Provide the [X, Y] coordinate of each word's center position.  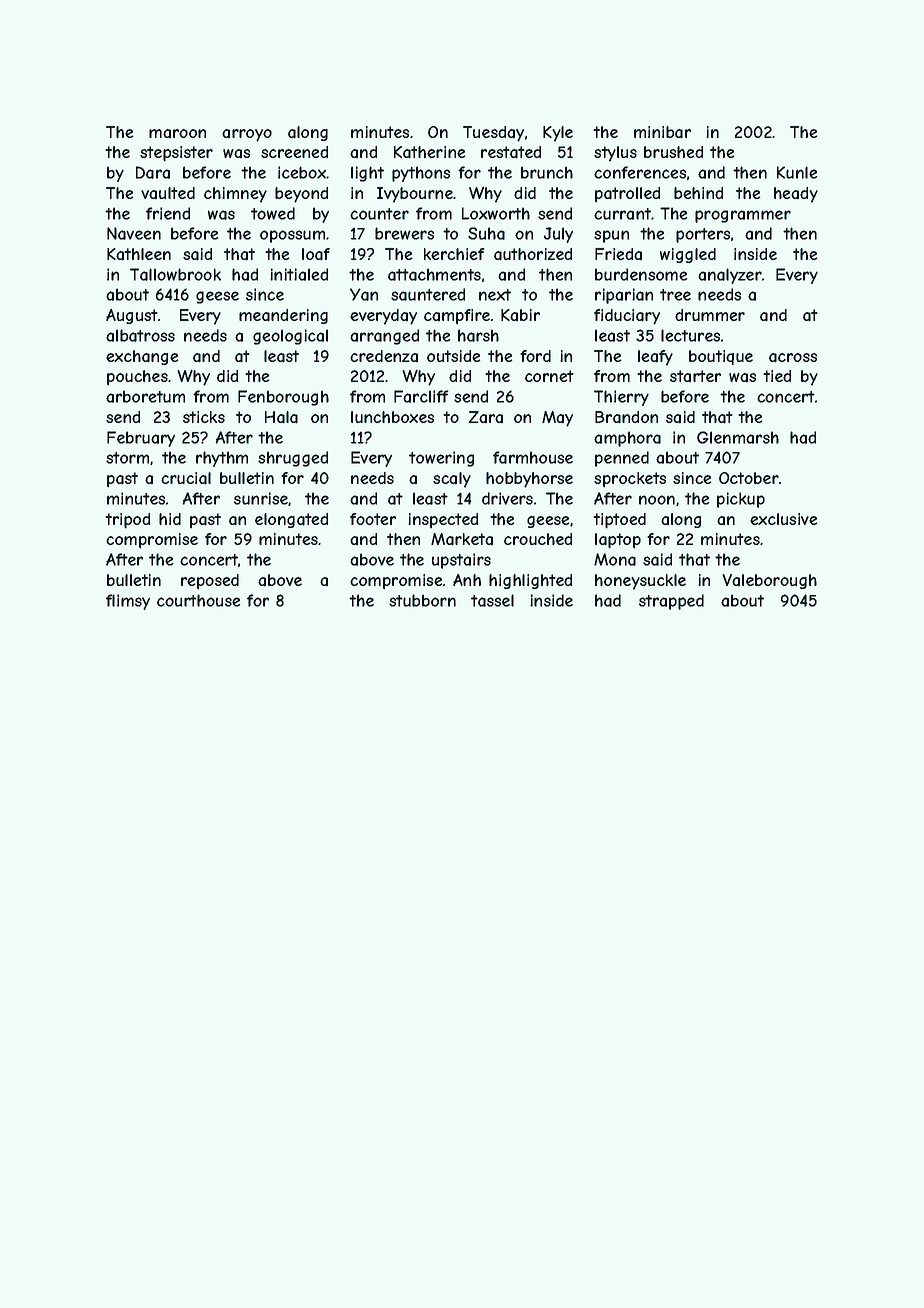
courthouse [199, 600]
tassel [492, 600]
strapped [671, 602]
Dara [153, 172]
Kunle [797, 172]
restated [511, 152]
